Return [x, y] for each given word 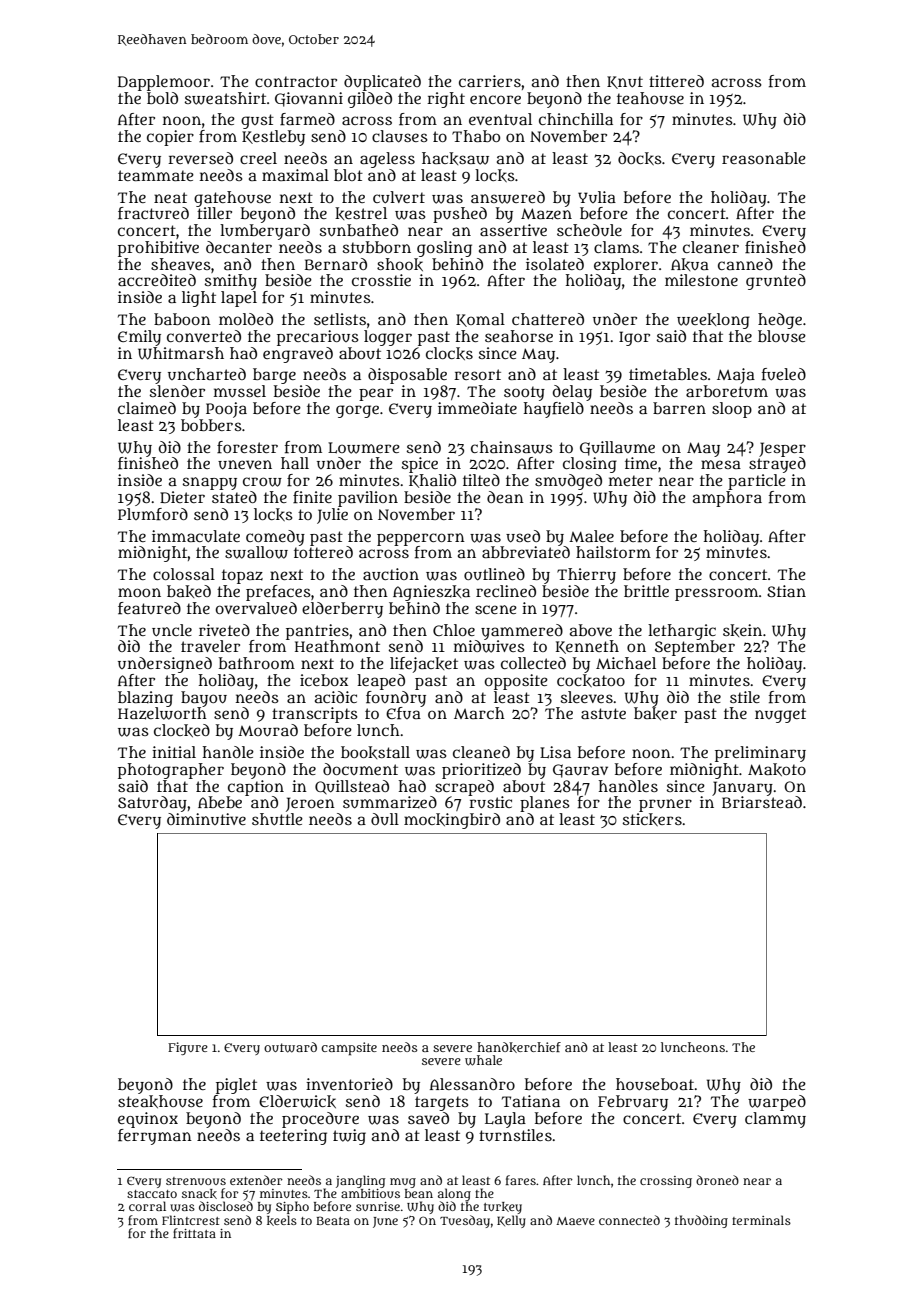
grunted [776, 282]
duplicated [382, 83]
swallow [256, 552]
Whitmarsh [181, 353]
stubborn [377, 247]
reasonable [764, 158]
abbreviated [526, 552]
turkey [503, 1208]
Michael [626, 663]
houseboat [655, 1084]
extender [256, 1180]
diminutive [206, 819]
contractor [296, 81]
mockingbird [452, 821]
